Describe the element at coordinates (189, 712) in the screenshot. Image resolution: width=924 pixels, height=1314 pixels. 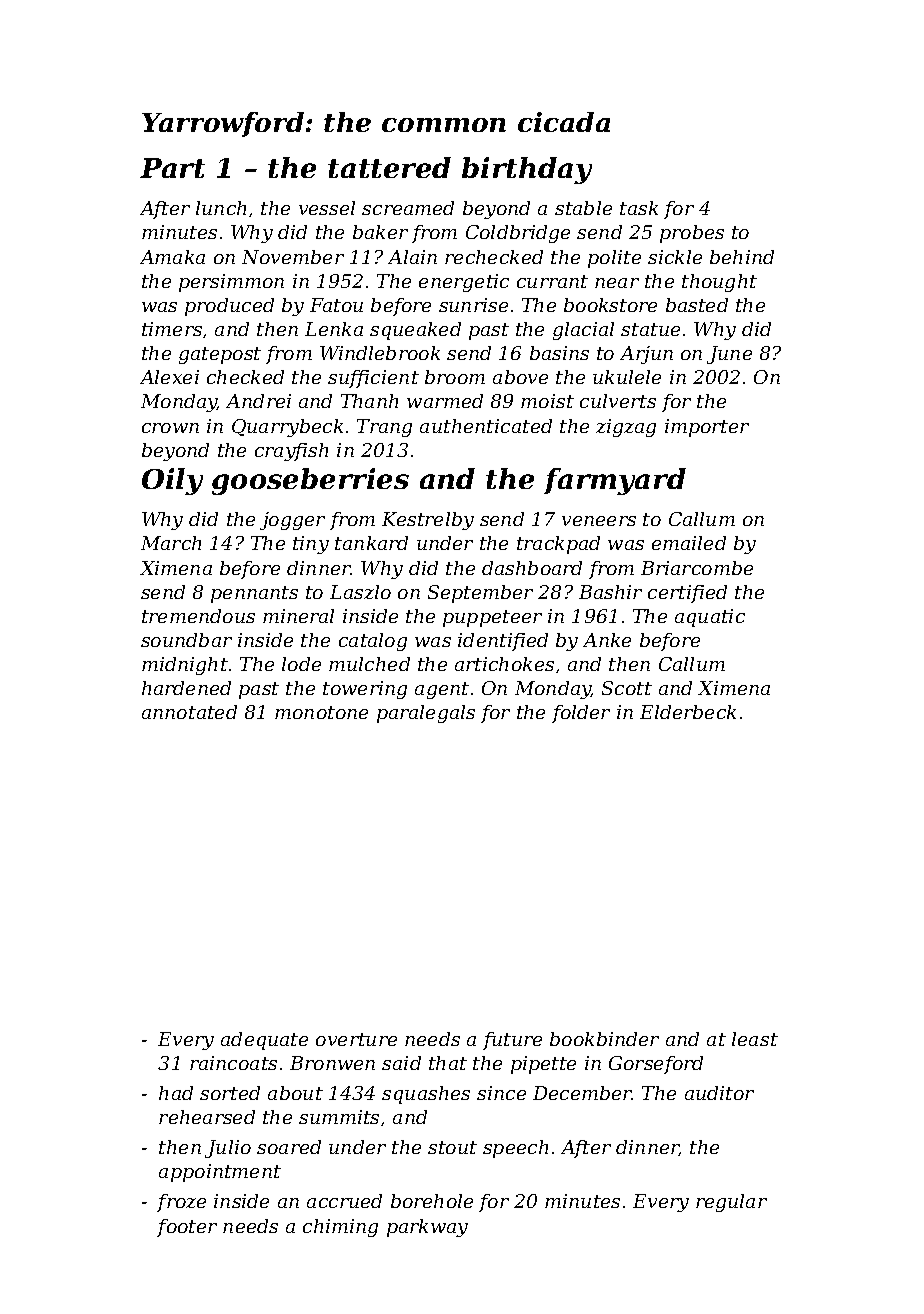
I see `annotated` at that location.
